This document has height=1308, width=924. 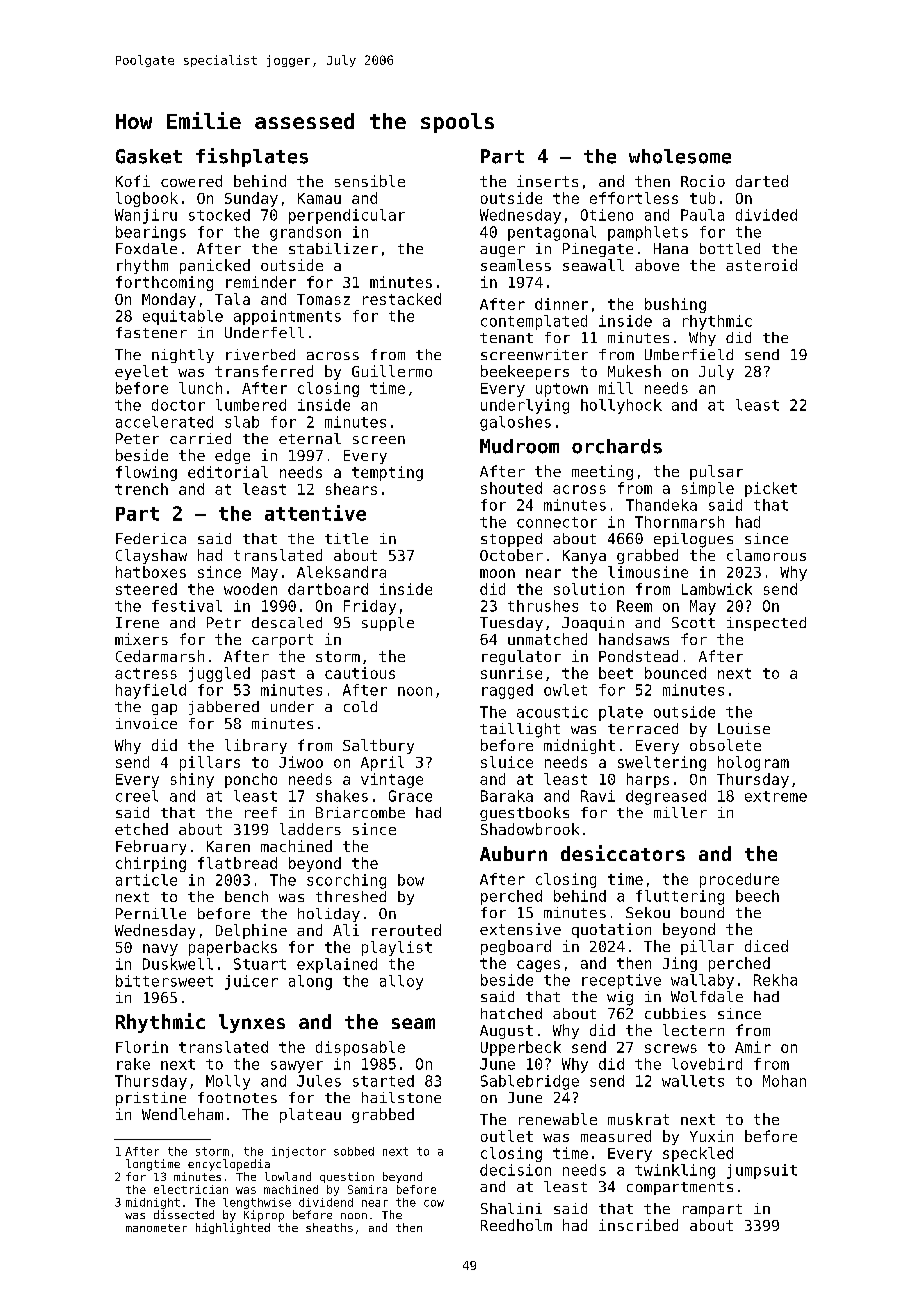 What do you see at coordinates (146, 723) in the document?
I see `invoice` at bounding box center [146, 723].
